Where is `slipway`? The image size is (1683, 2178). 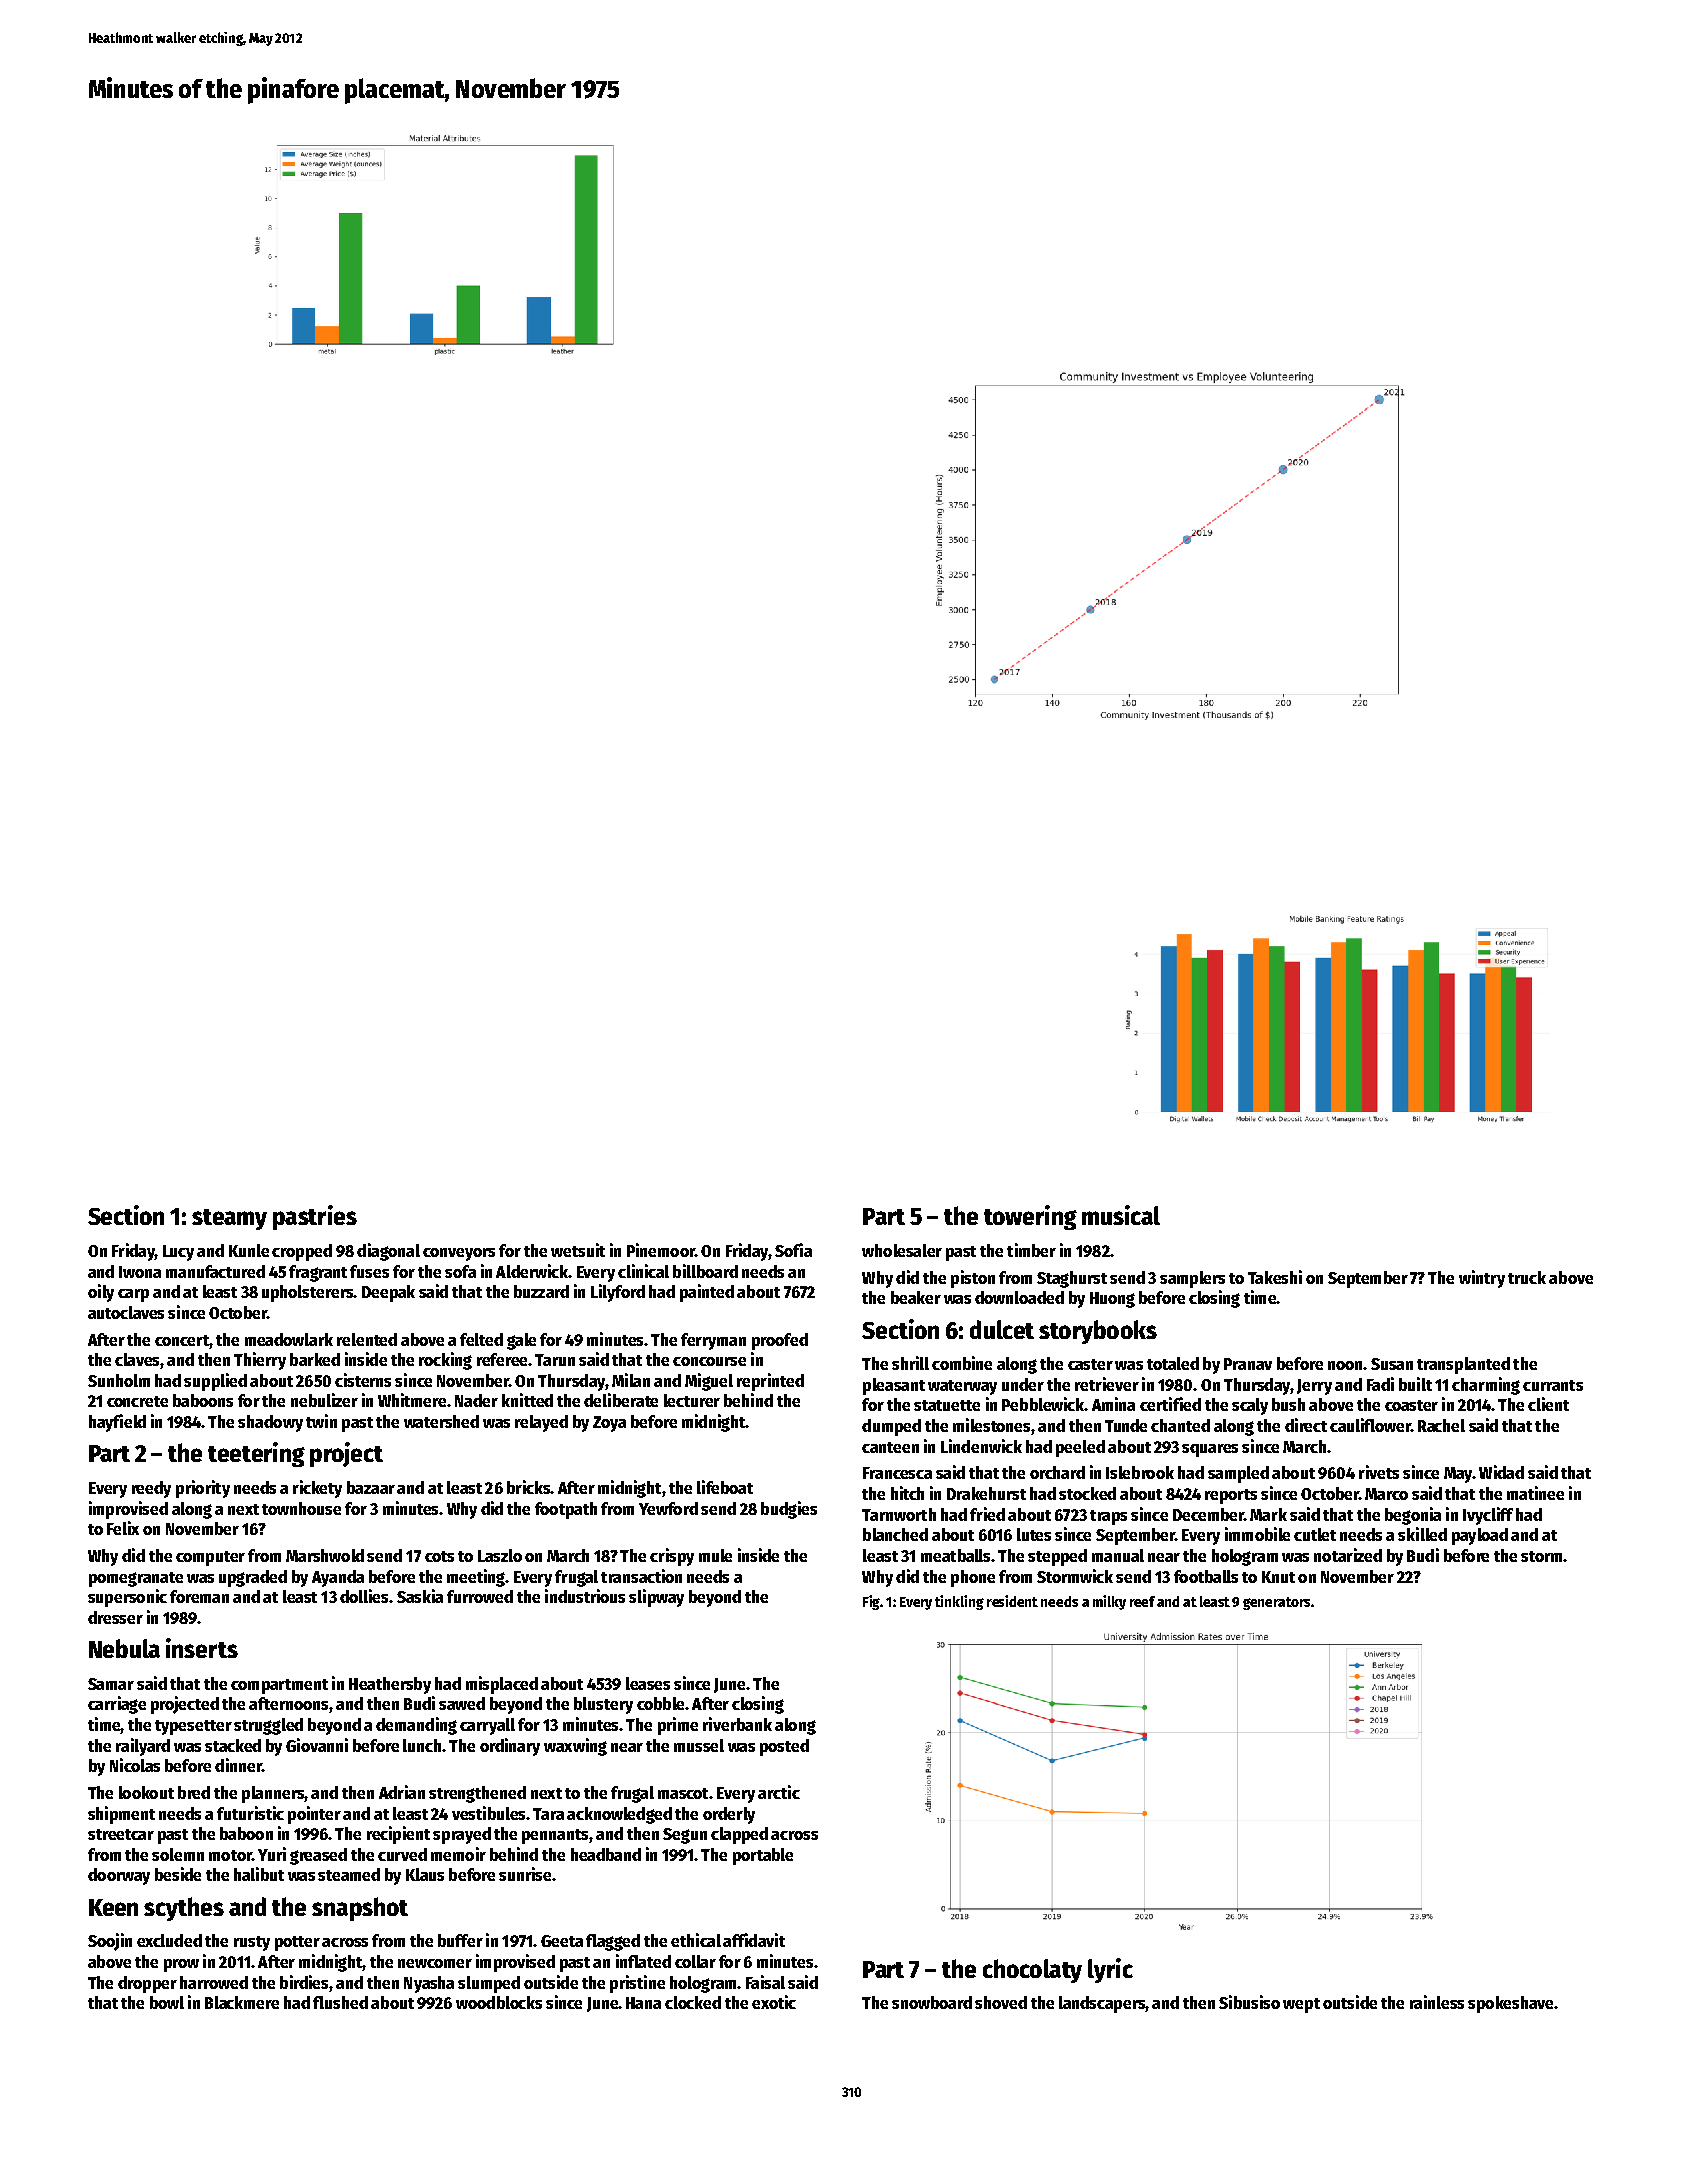 slipway is located at coordinates (656, 1598).
